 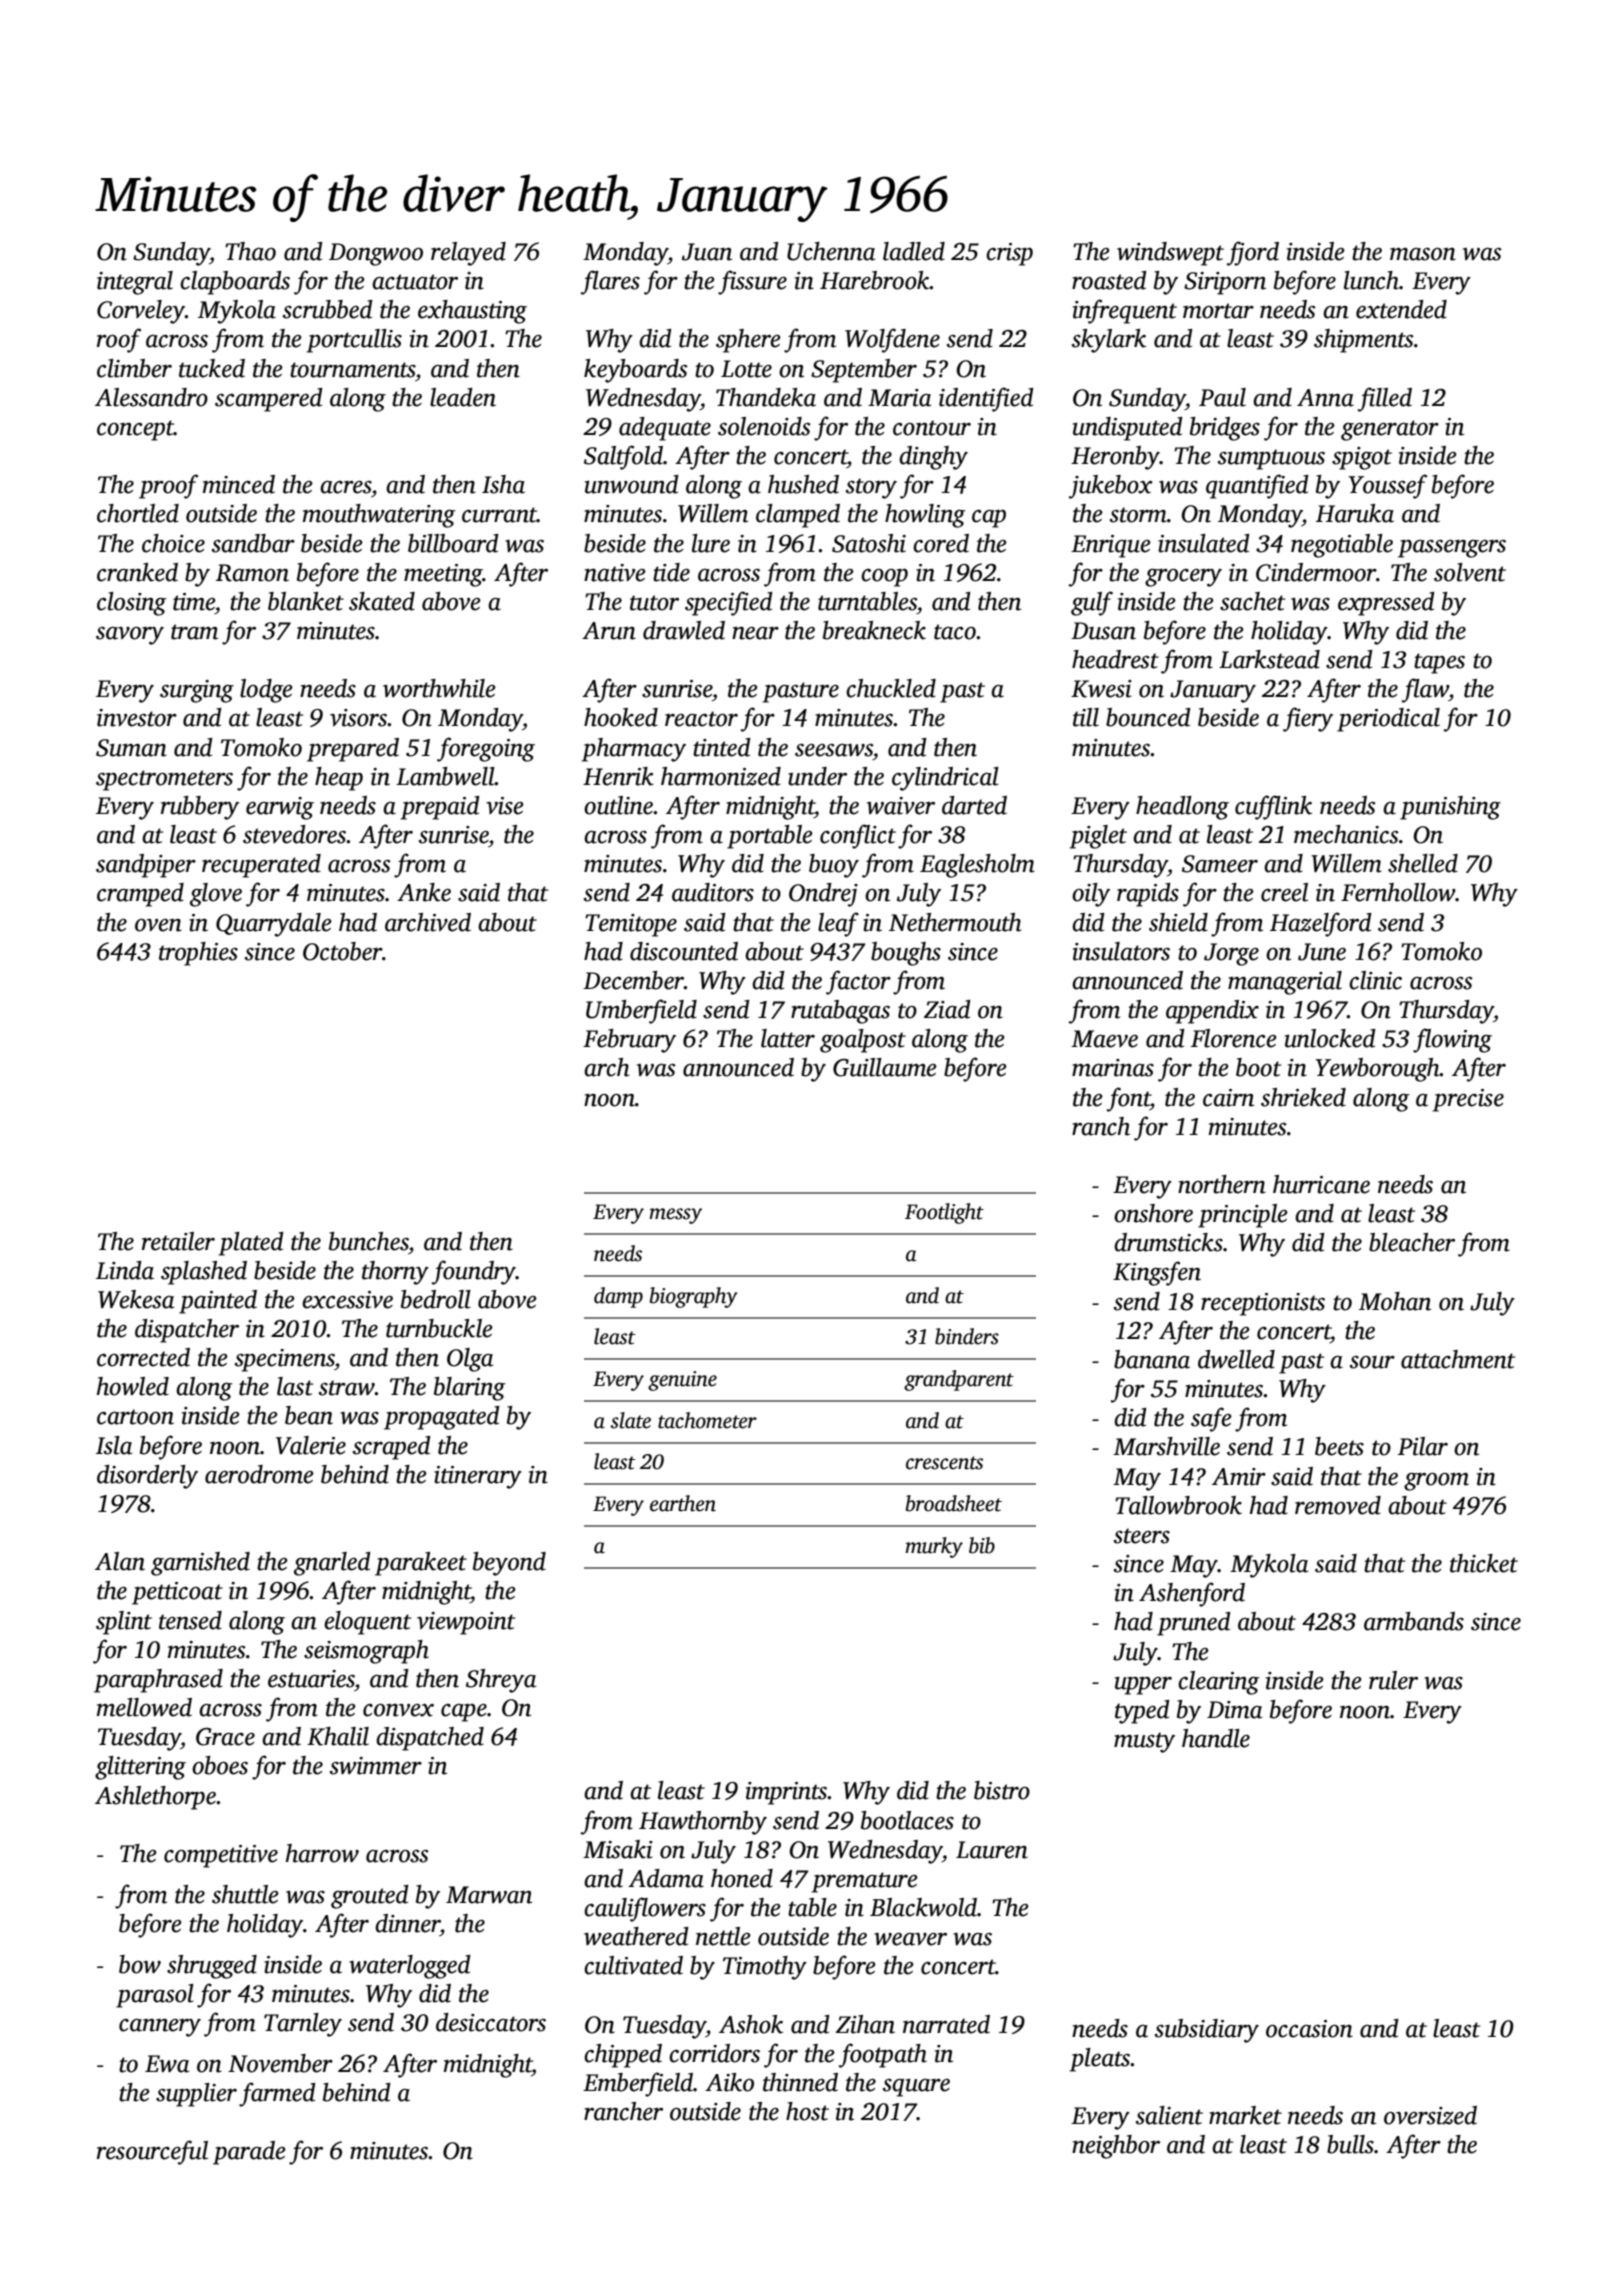 I want to click on climber, so click(x=134, y=368).
